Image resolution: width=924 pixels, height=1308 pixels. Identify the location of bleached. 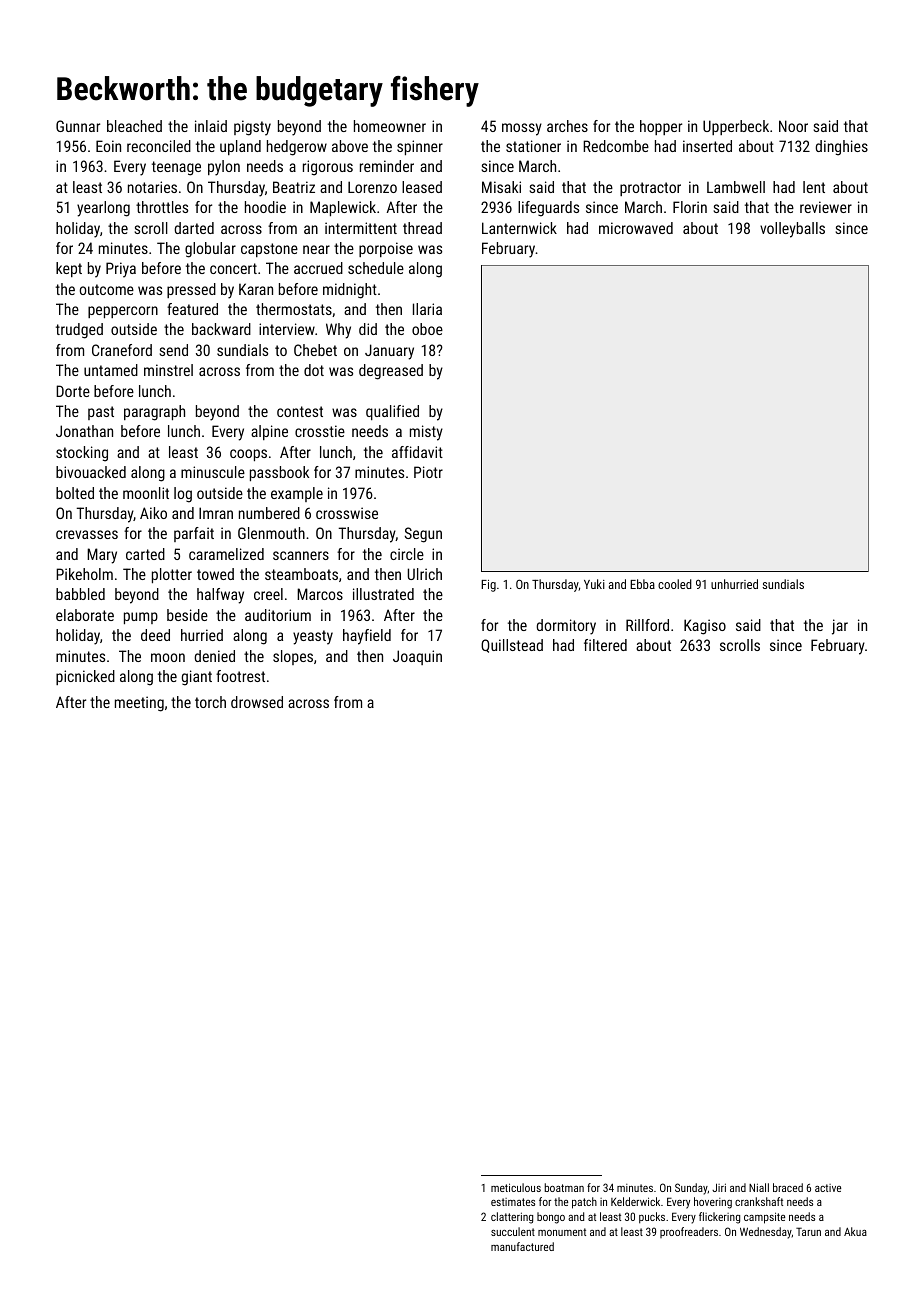
(134, 126).
